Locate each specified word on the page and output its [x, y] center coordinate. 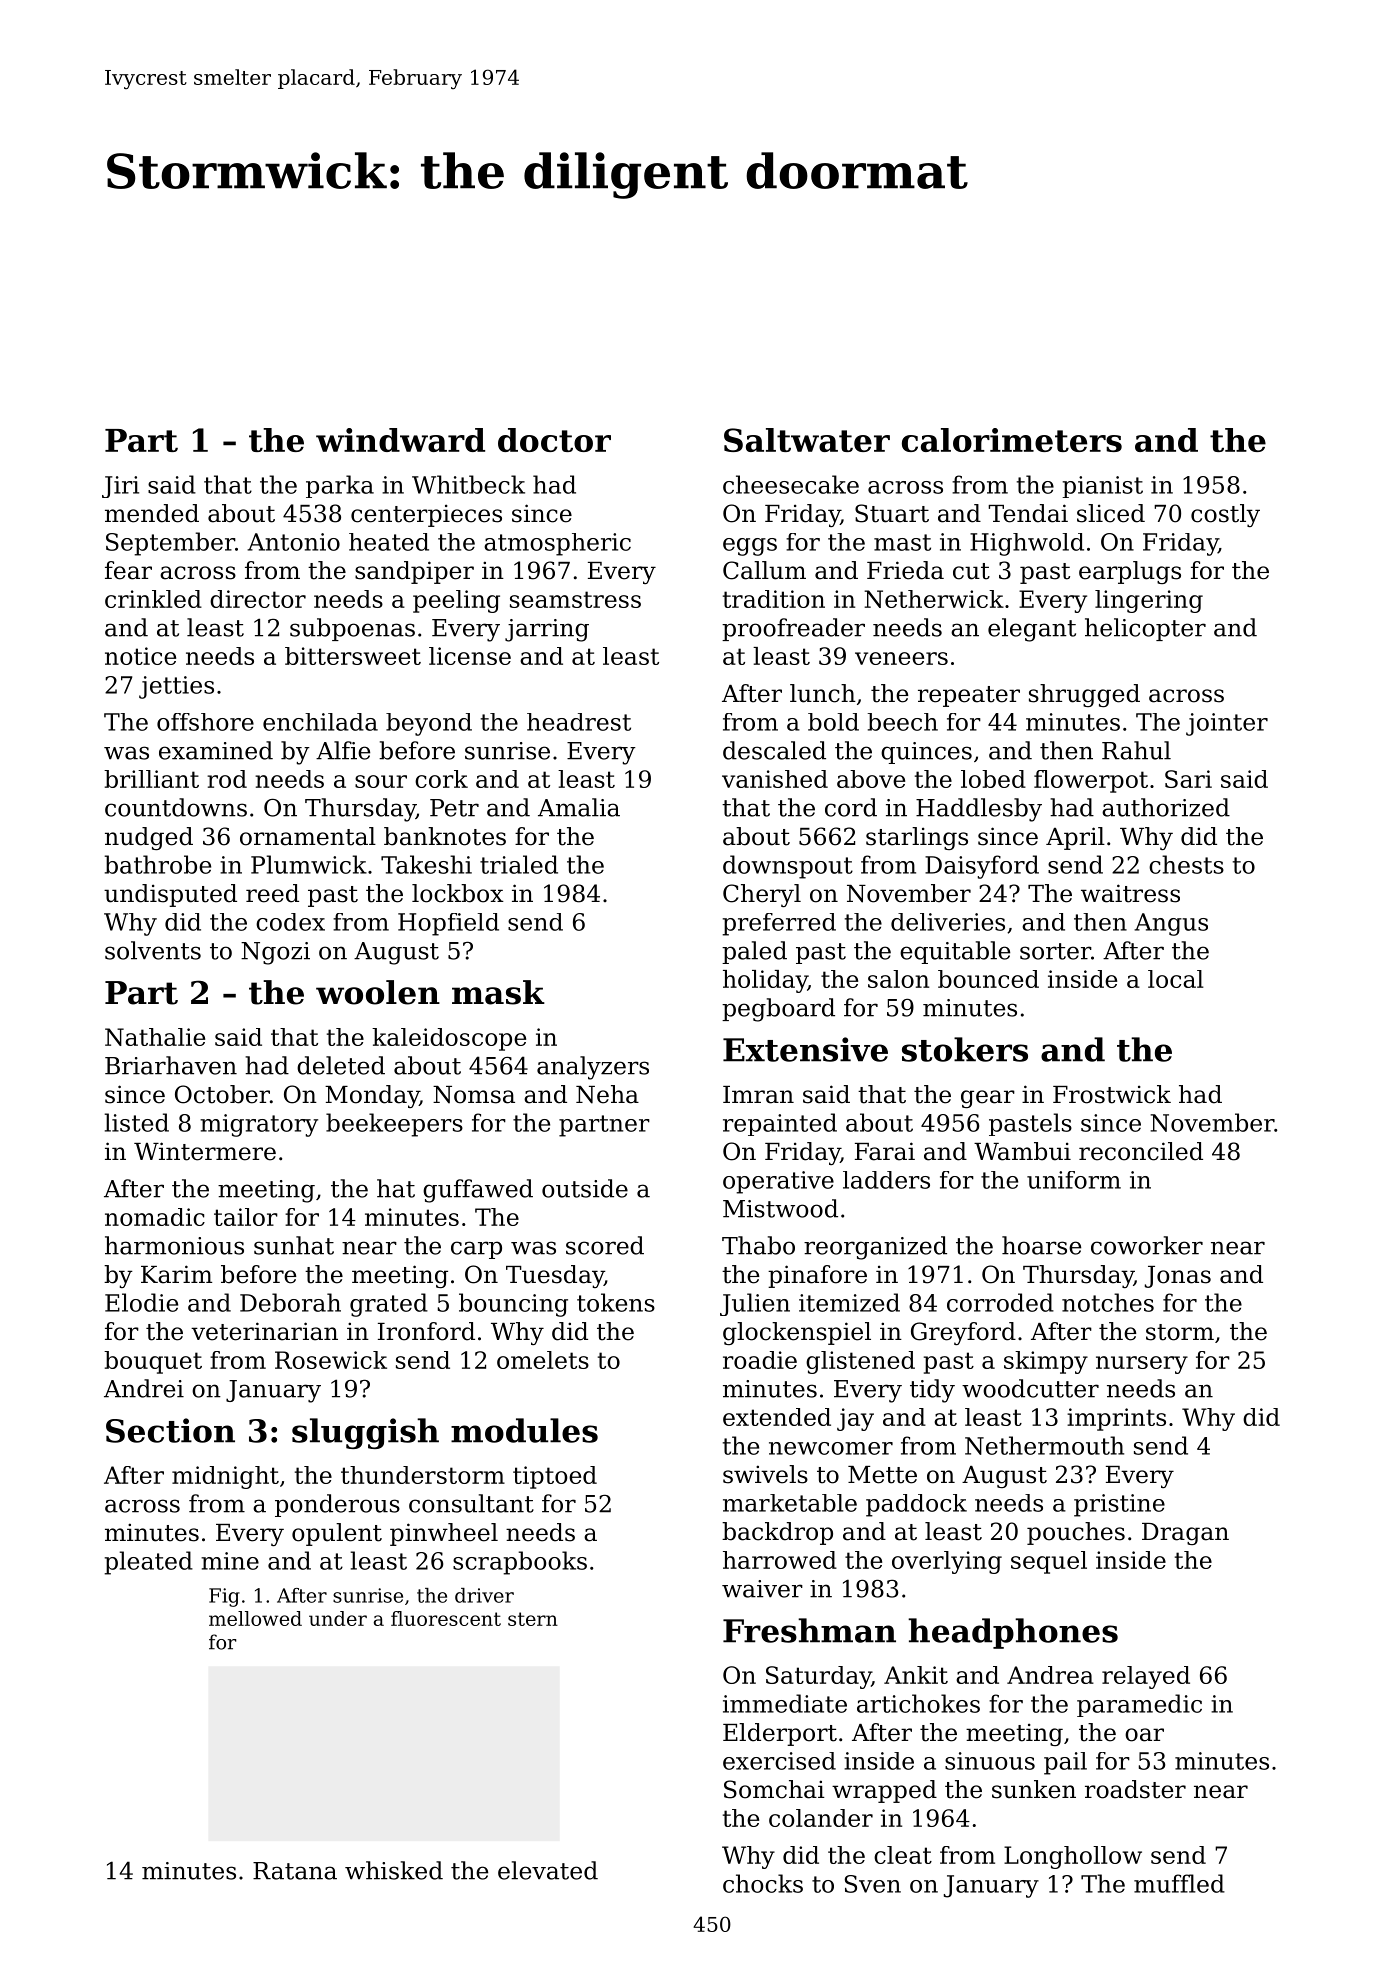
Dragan [1185, 1534]
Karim [176, 1274]
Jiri [120, 487]
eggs [750, 547]
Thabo [758, 1245]
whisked [394, 1870]
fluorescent [446, 1618]
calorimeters [1012, 440]
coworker [1147, 1245]
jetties [176, 687]
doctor [554, 440]
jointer [1227, 724]
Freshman [809, 1630]
